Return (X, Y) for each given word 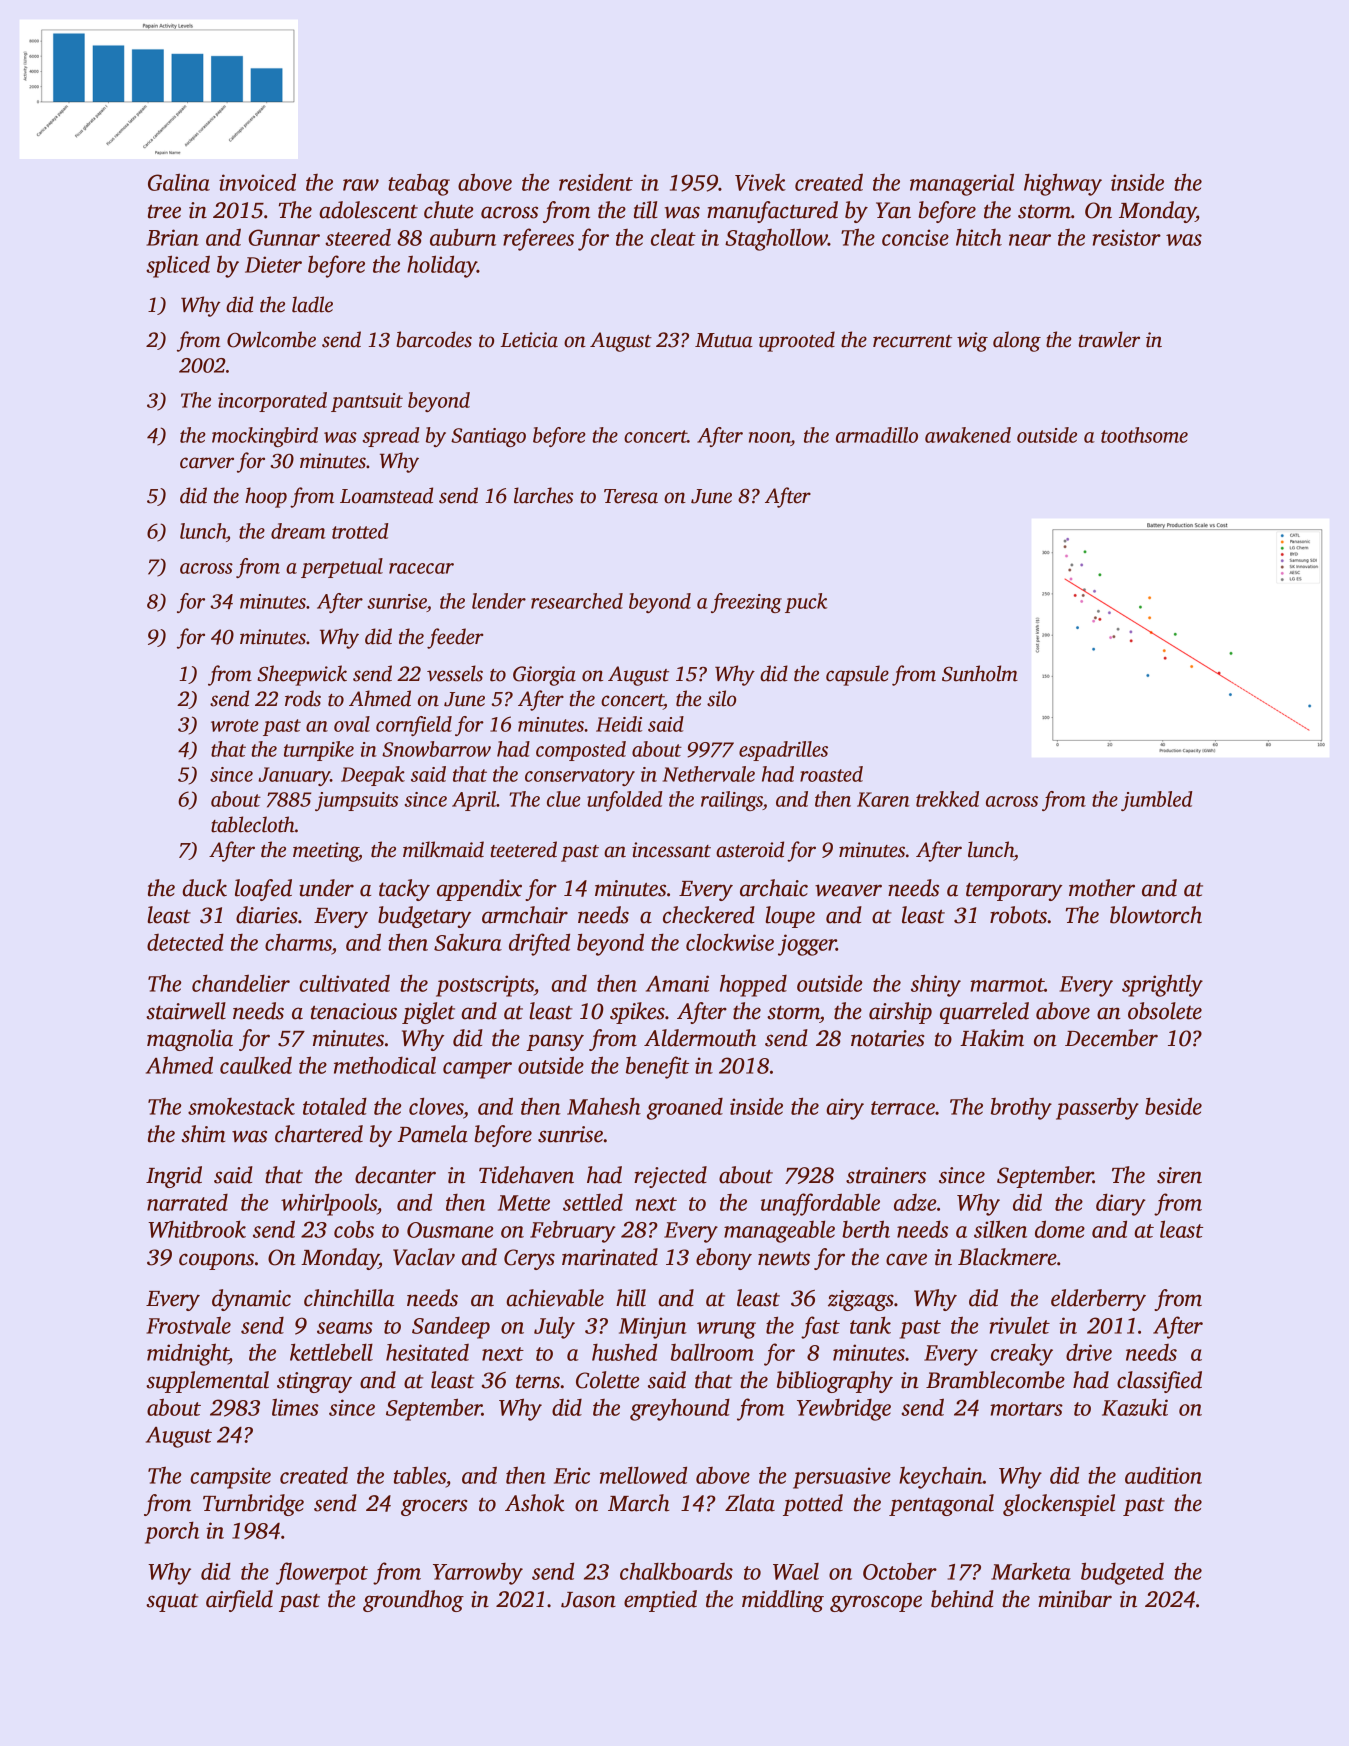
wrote (235, 725)
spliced (178, 266)
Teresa (631, 496)
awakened (968, 435)
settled (593, 1202)
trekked (947, 799)
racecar (421, 568)
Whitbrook (197, 1229)
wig (972, 342)
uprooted (797, 341)
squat (172, 1603)
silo (721, 698)
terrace (903, 1108)
